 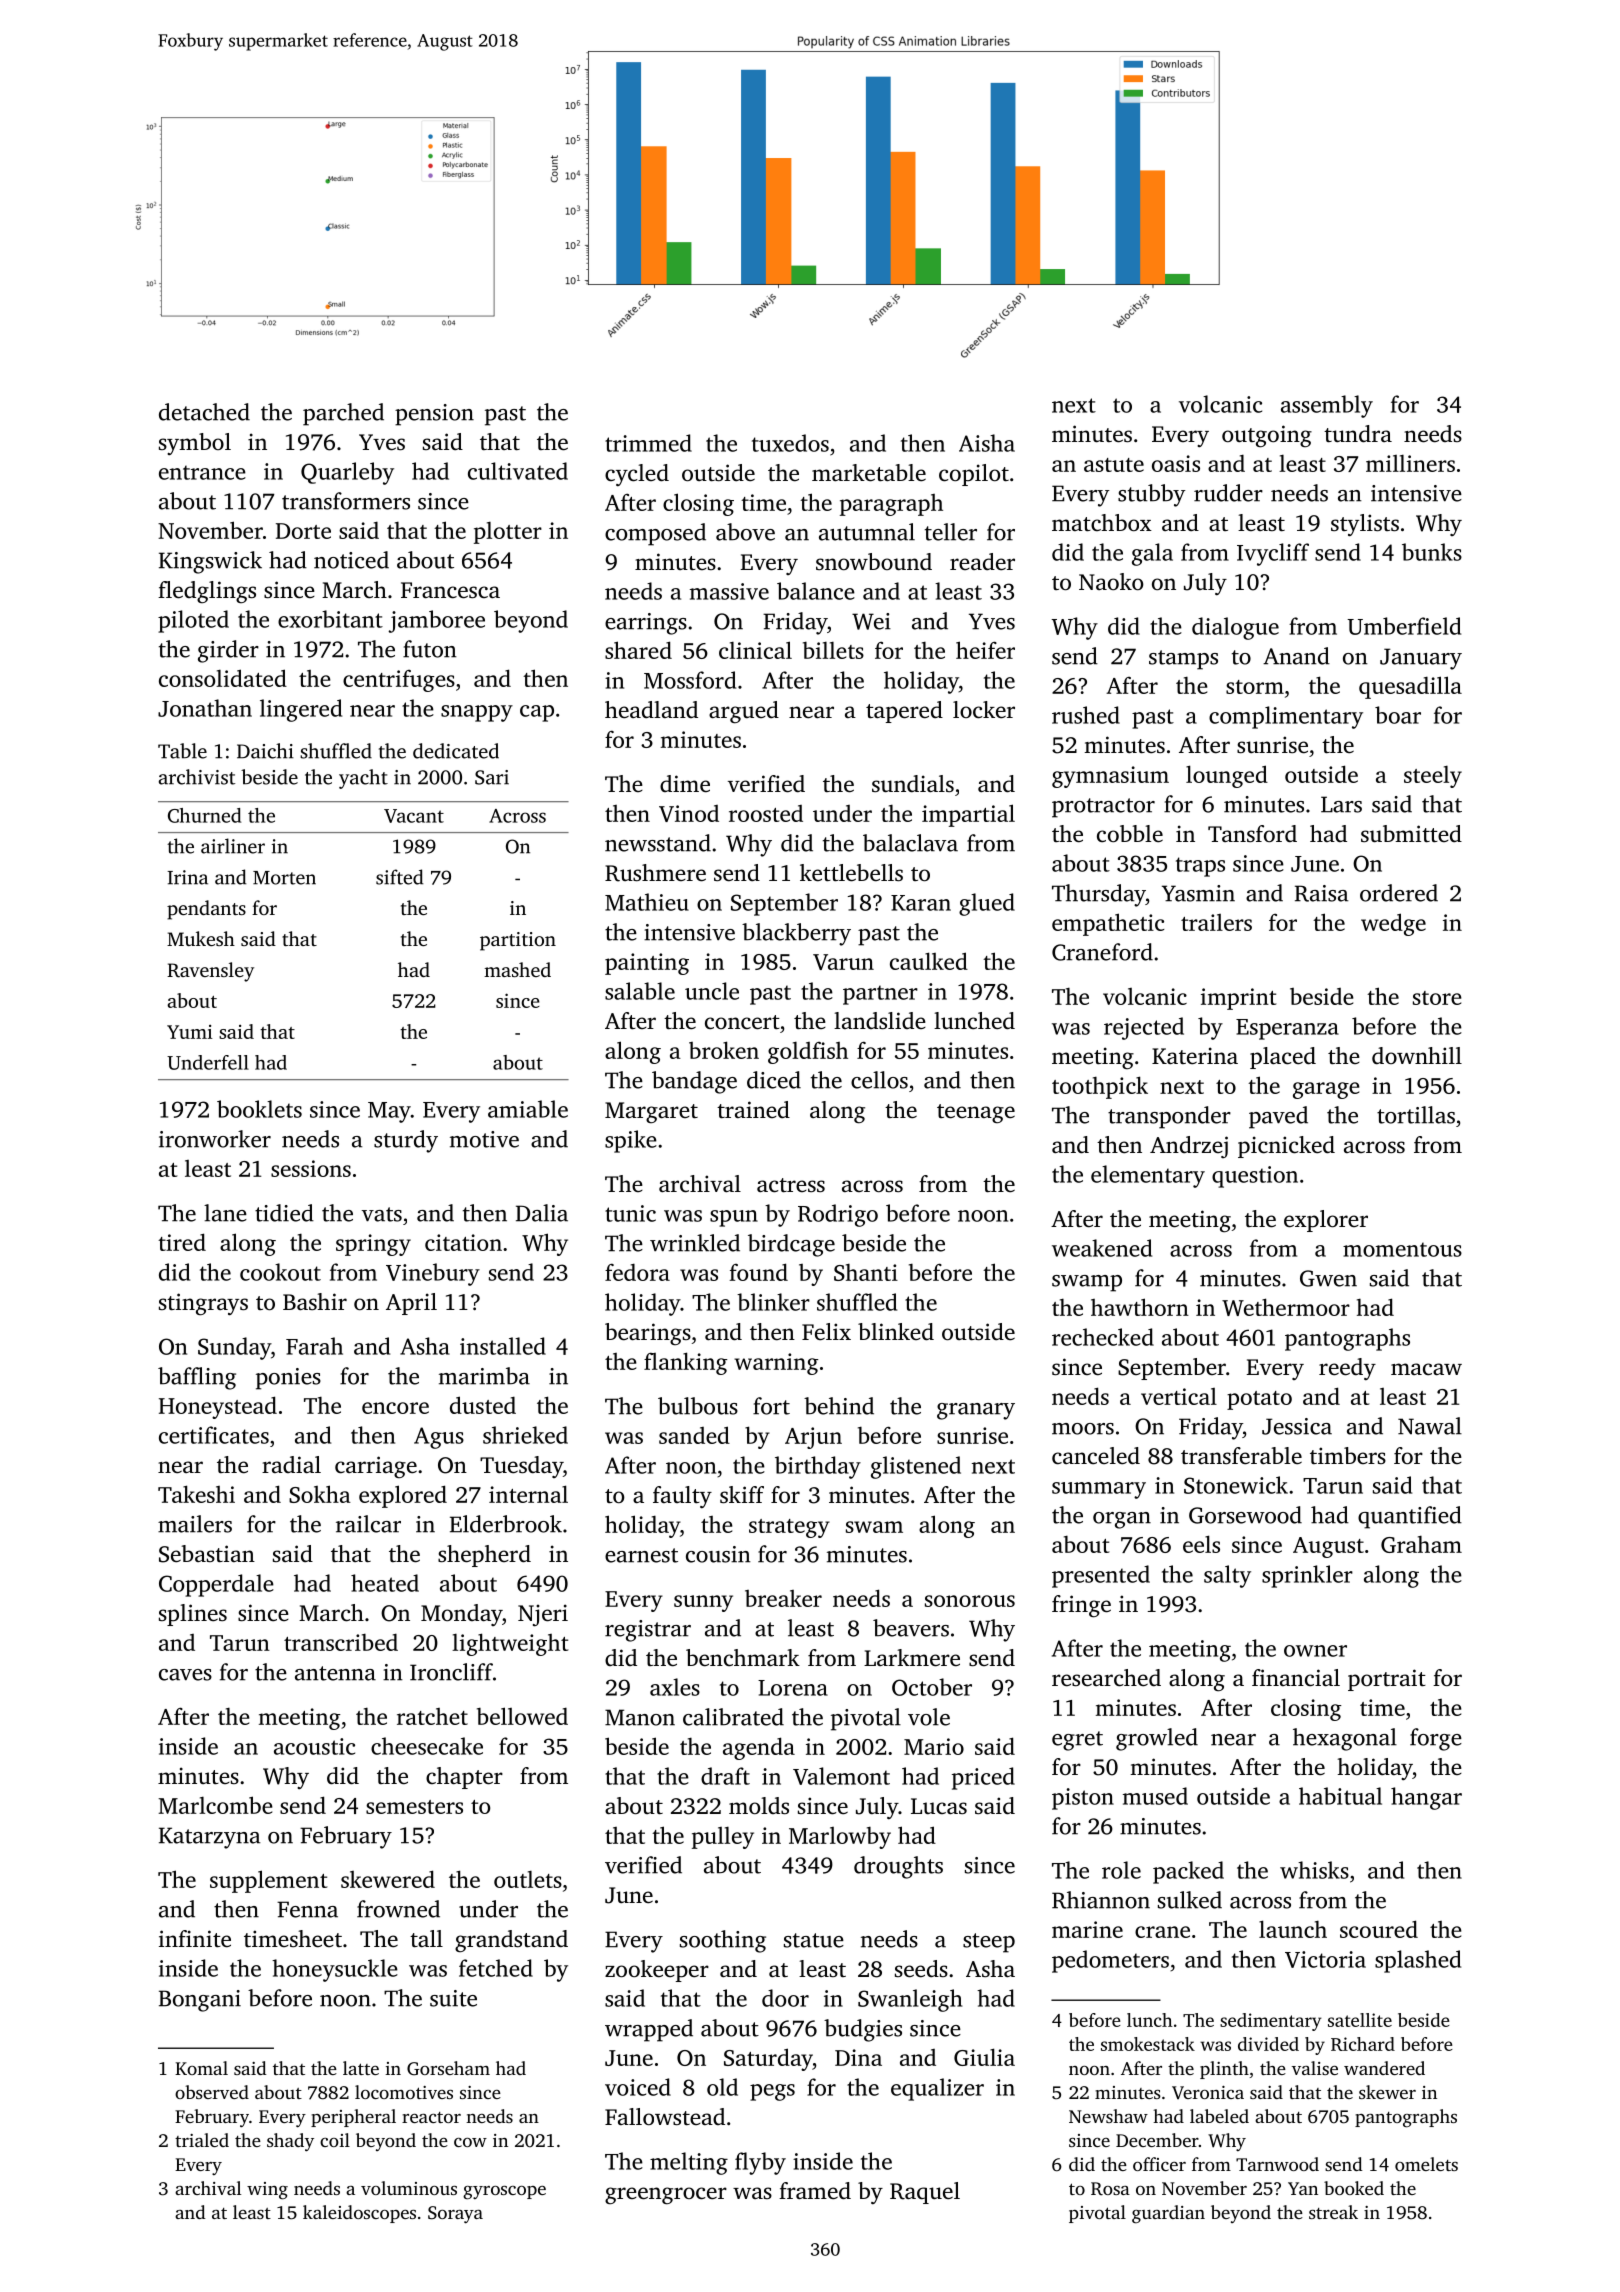 What do you see at coordinates (1426, 1369) in the image?
I see `macaw` at bounding box center [1426, 1369].
